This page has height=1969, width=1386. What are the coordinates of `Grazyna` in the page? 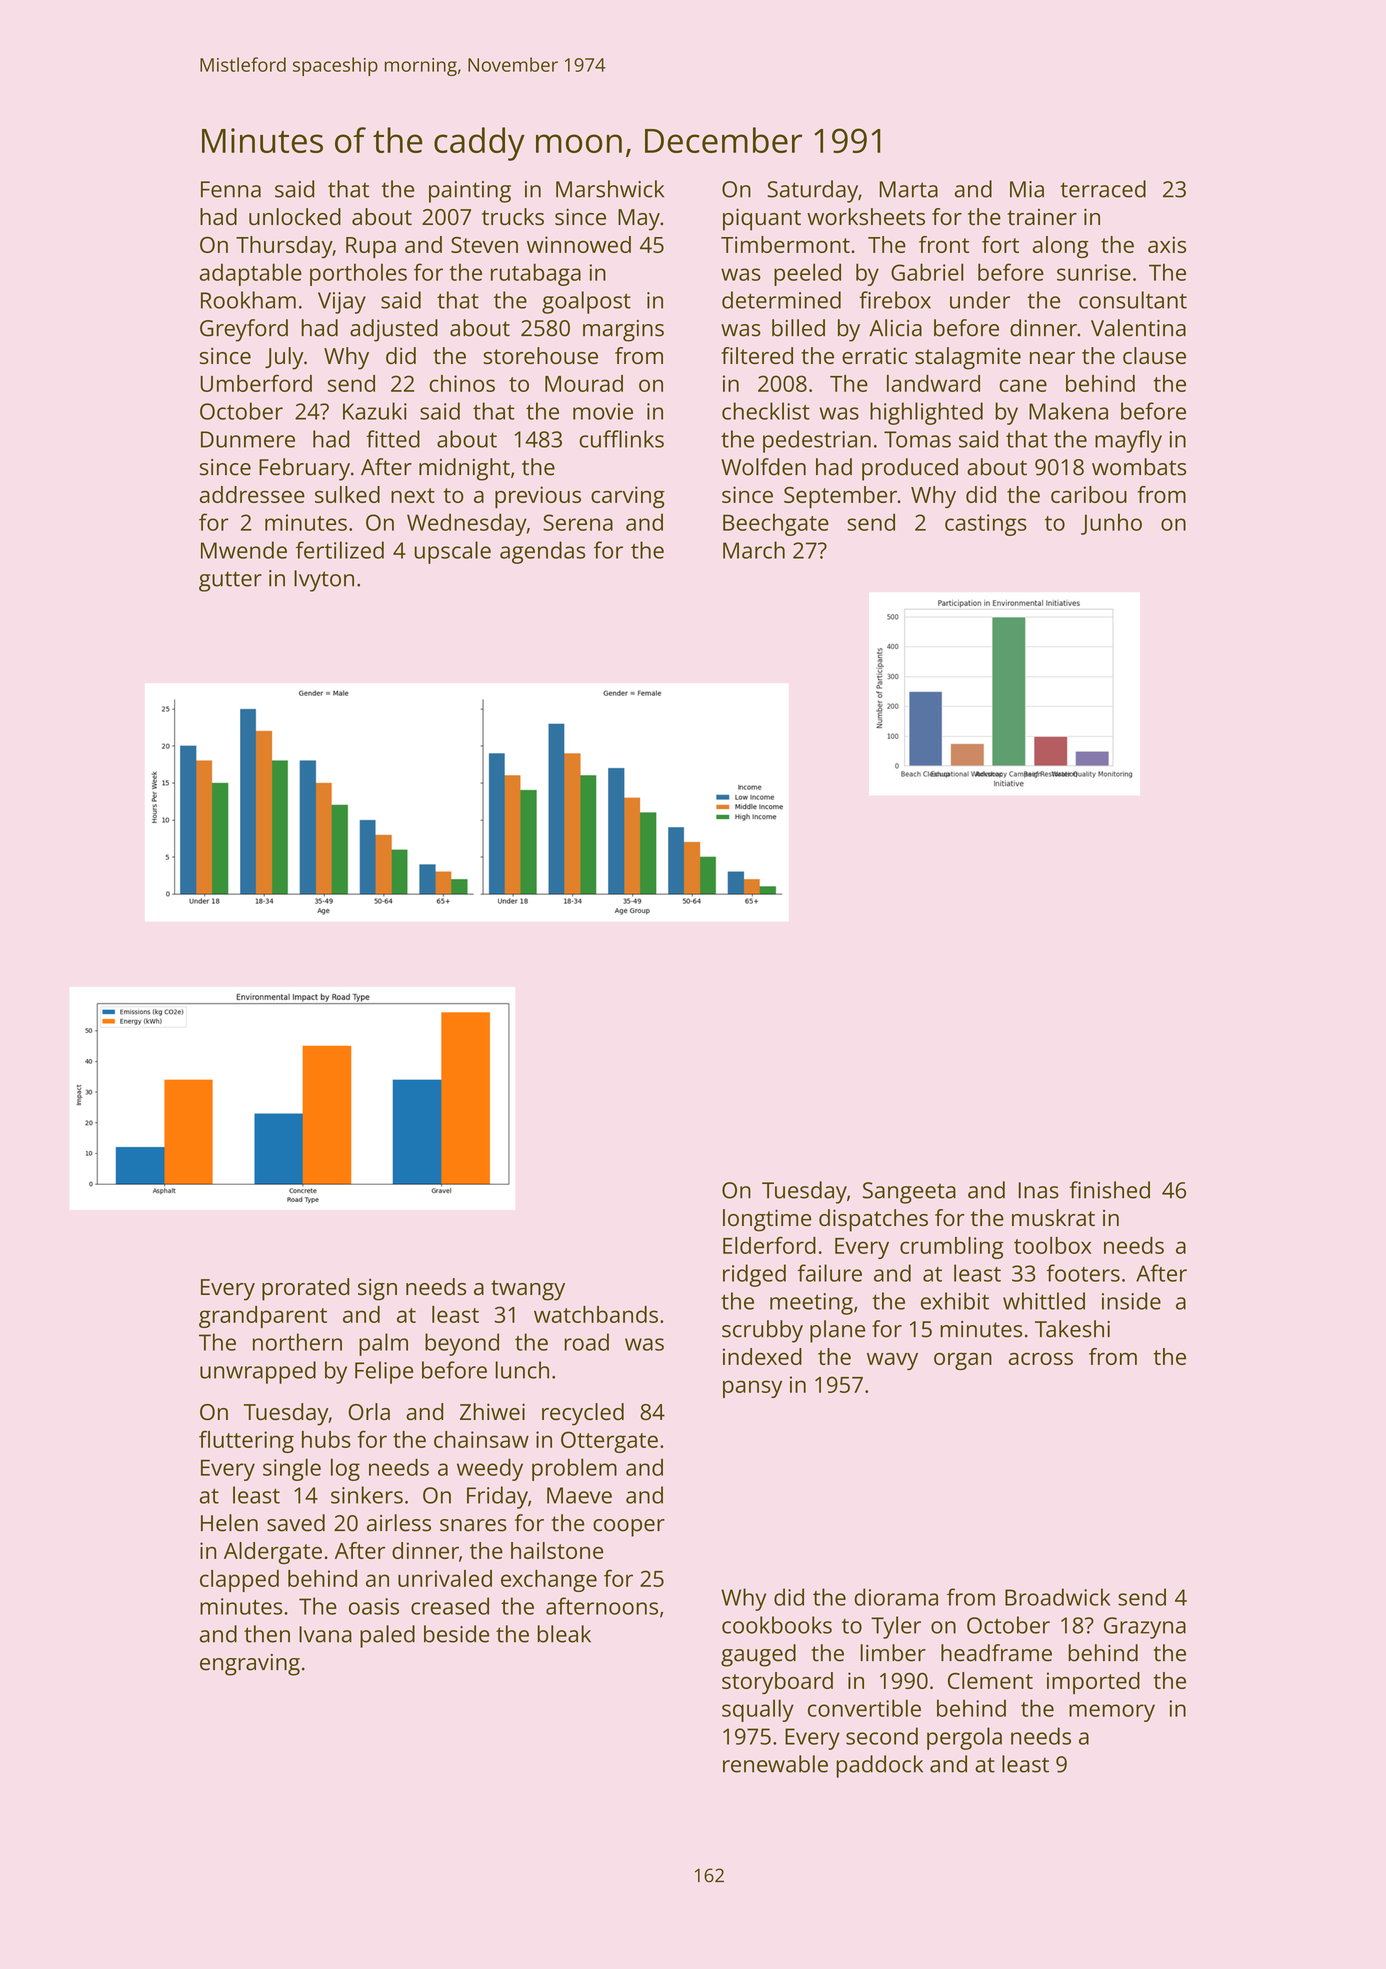 It's located at (1145, 1628).
